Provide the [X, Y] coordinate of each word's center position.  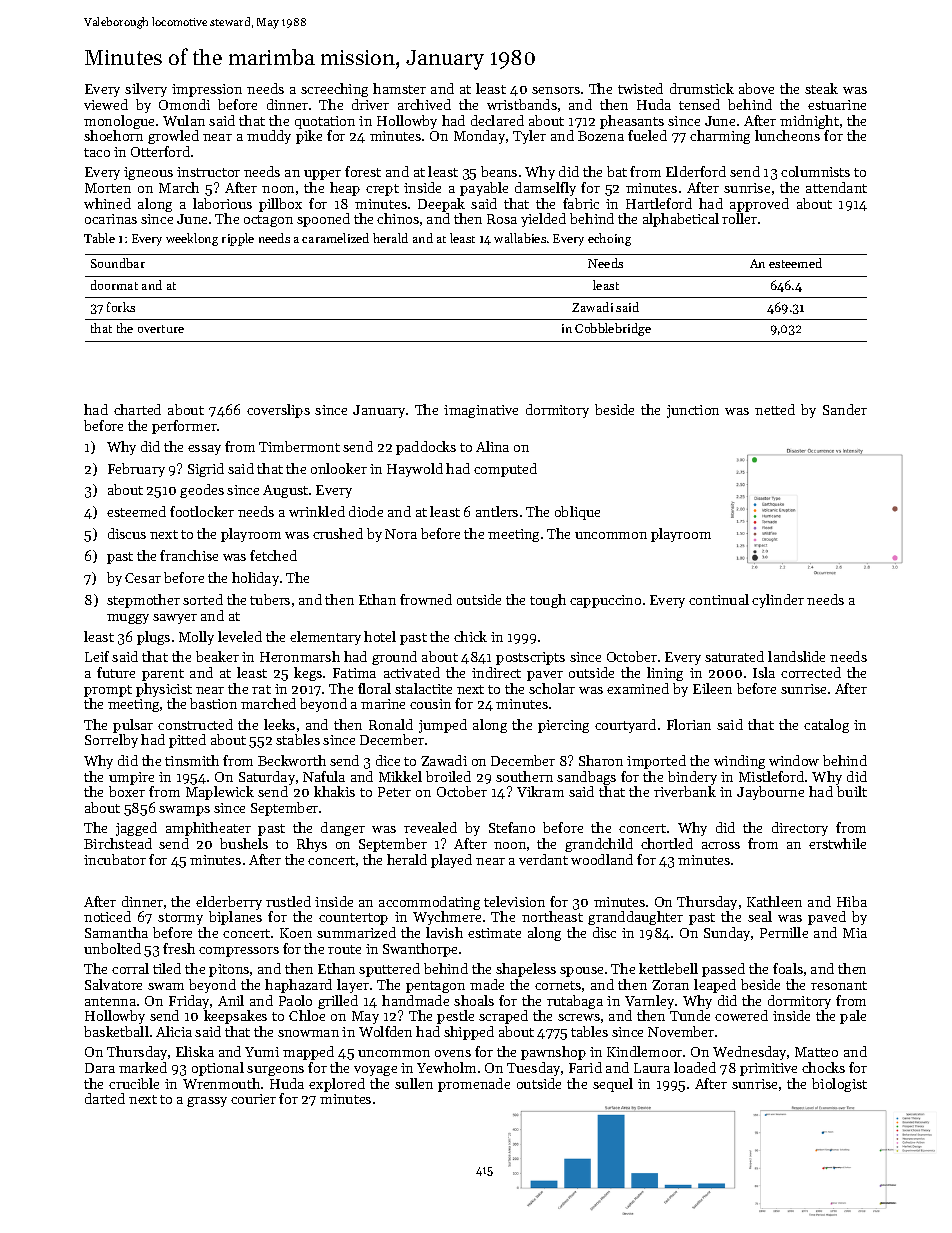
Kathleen [774, 901]
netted [775, 409]
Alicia [174, 1031]
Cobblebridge [613, 329]
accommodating [429, 903]
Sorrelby [111, 741]
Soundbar [118, 263]
